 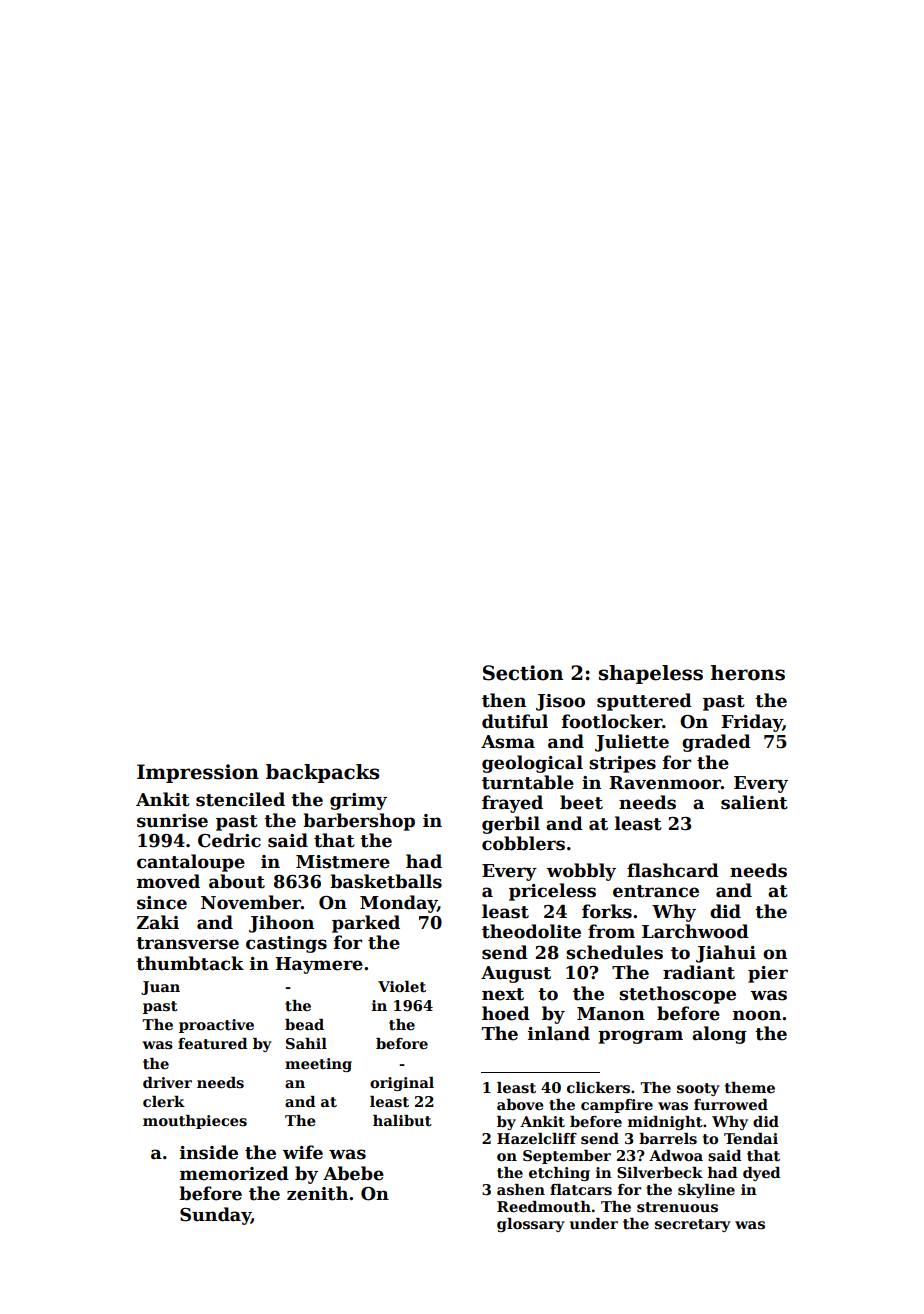 What do you see at coordinates (504, 700) in the document?
I see `then` at bounding box center [504, 700].
